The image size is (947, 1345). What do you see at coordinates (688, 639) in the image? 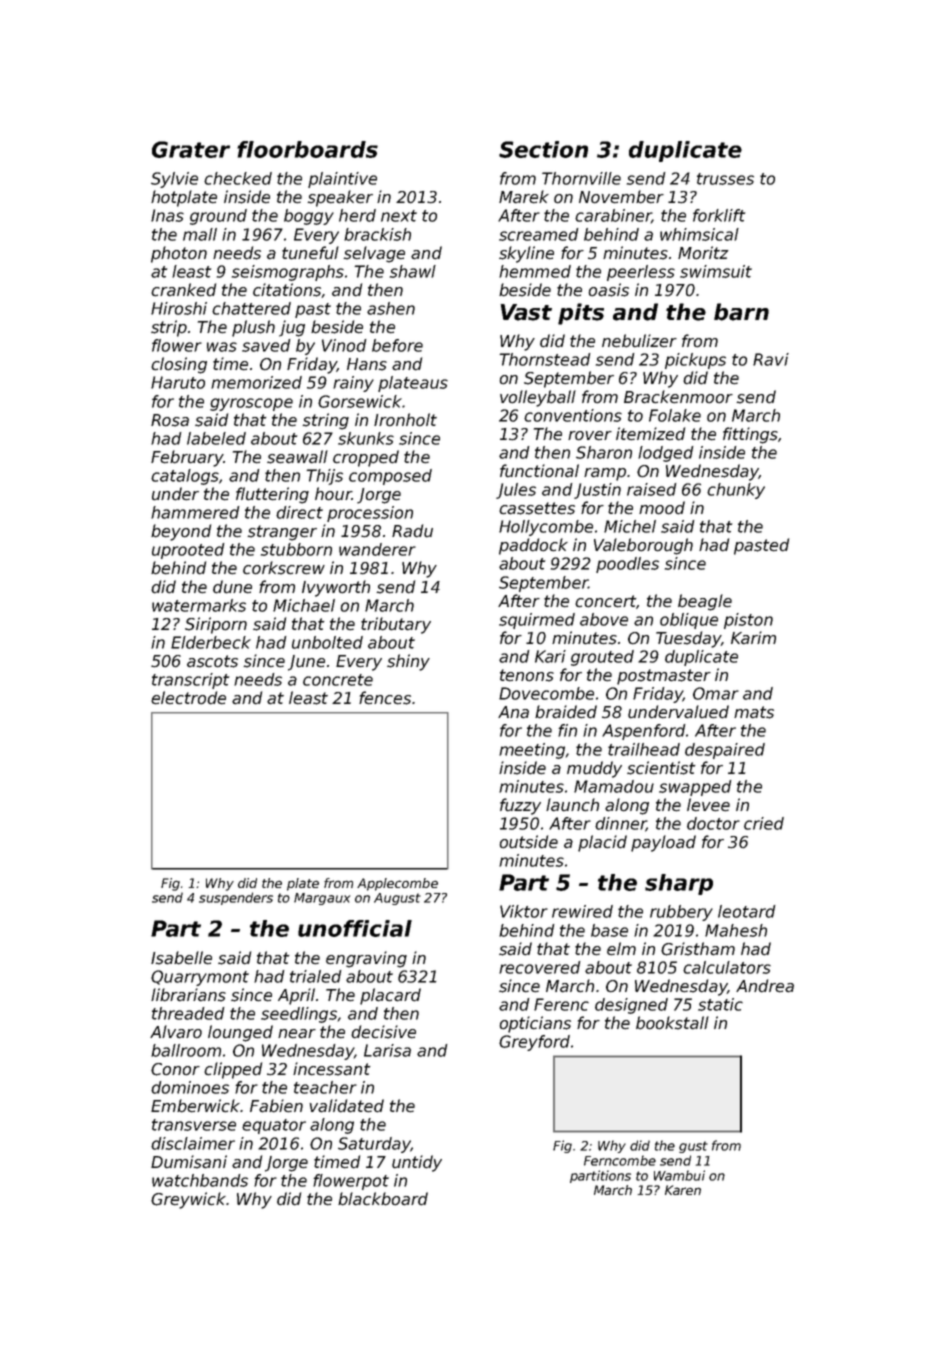
I see `Tuesday` at bounding box center [688, 639].
